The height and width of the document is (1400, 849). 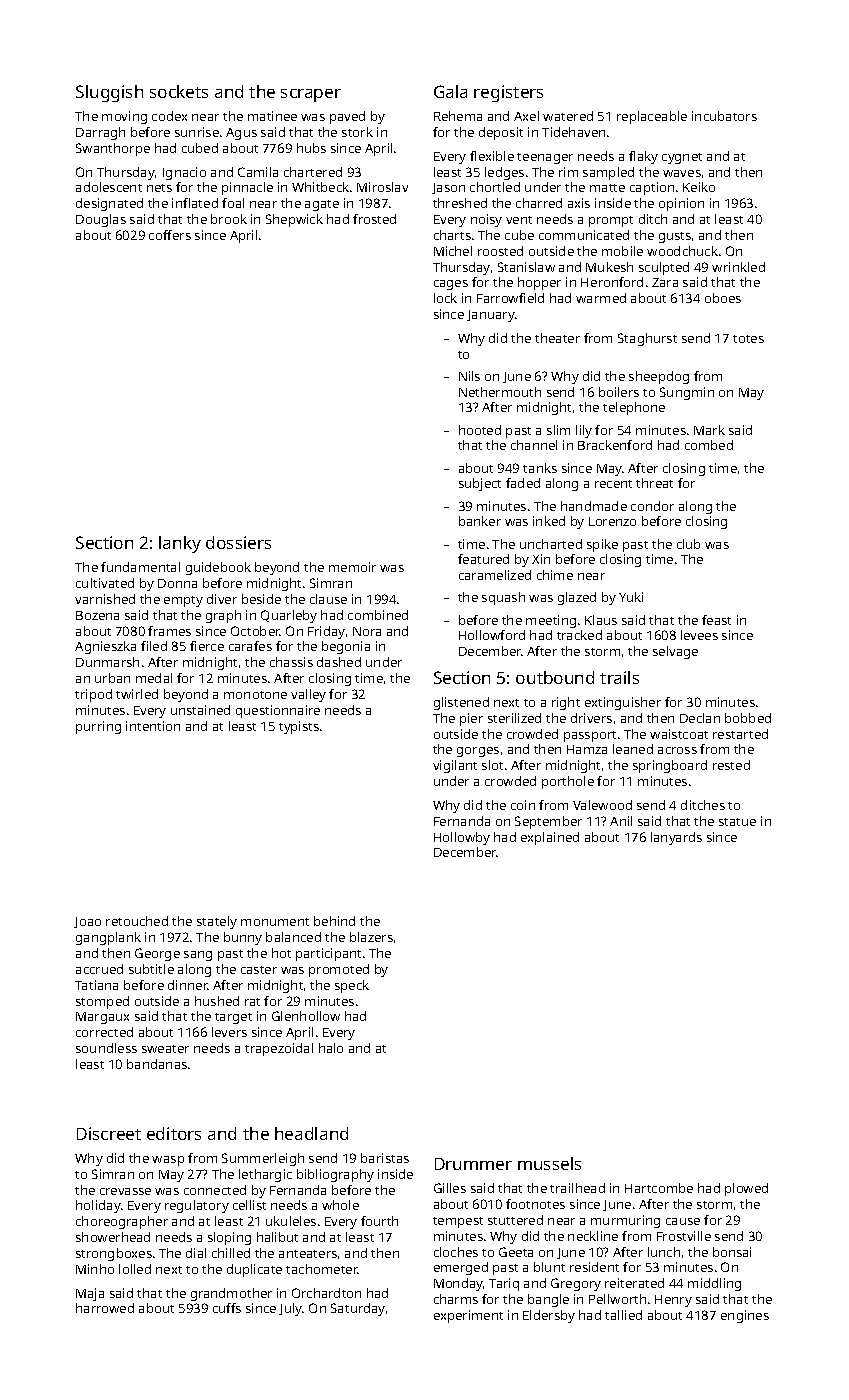 What do you see at coordinates (612, 521) in the document?
I see `Lorenzo` at bounding box center [612, 521].
